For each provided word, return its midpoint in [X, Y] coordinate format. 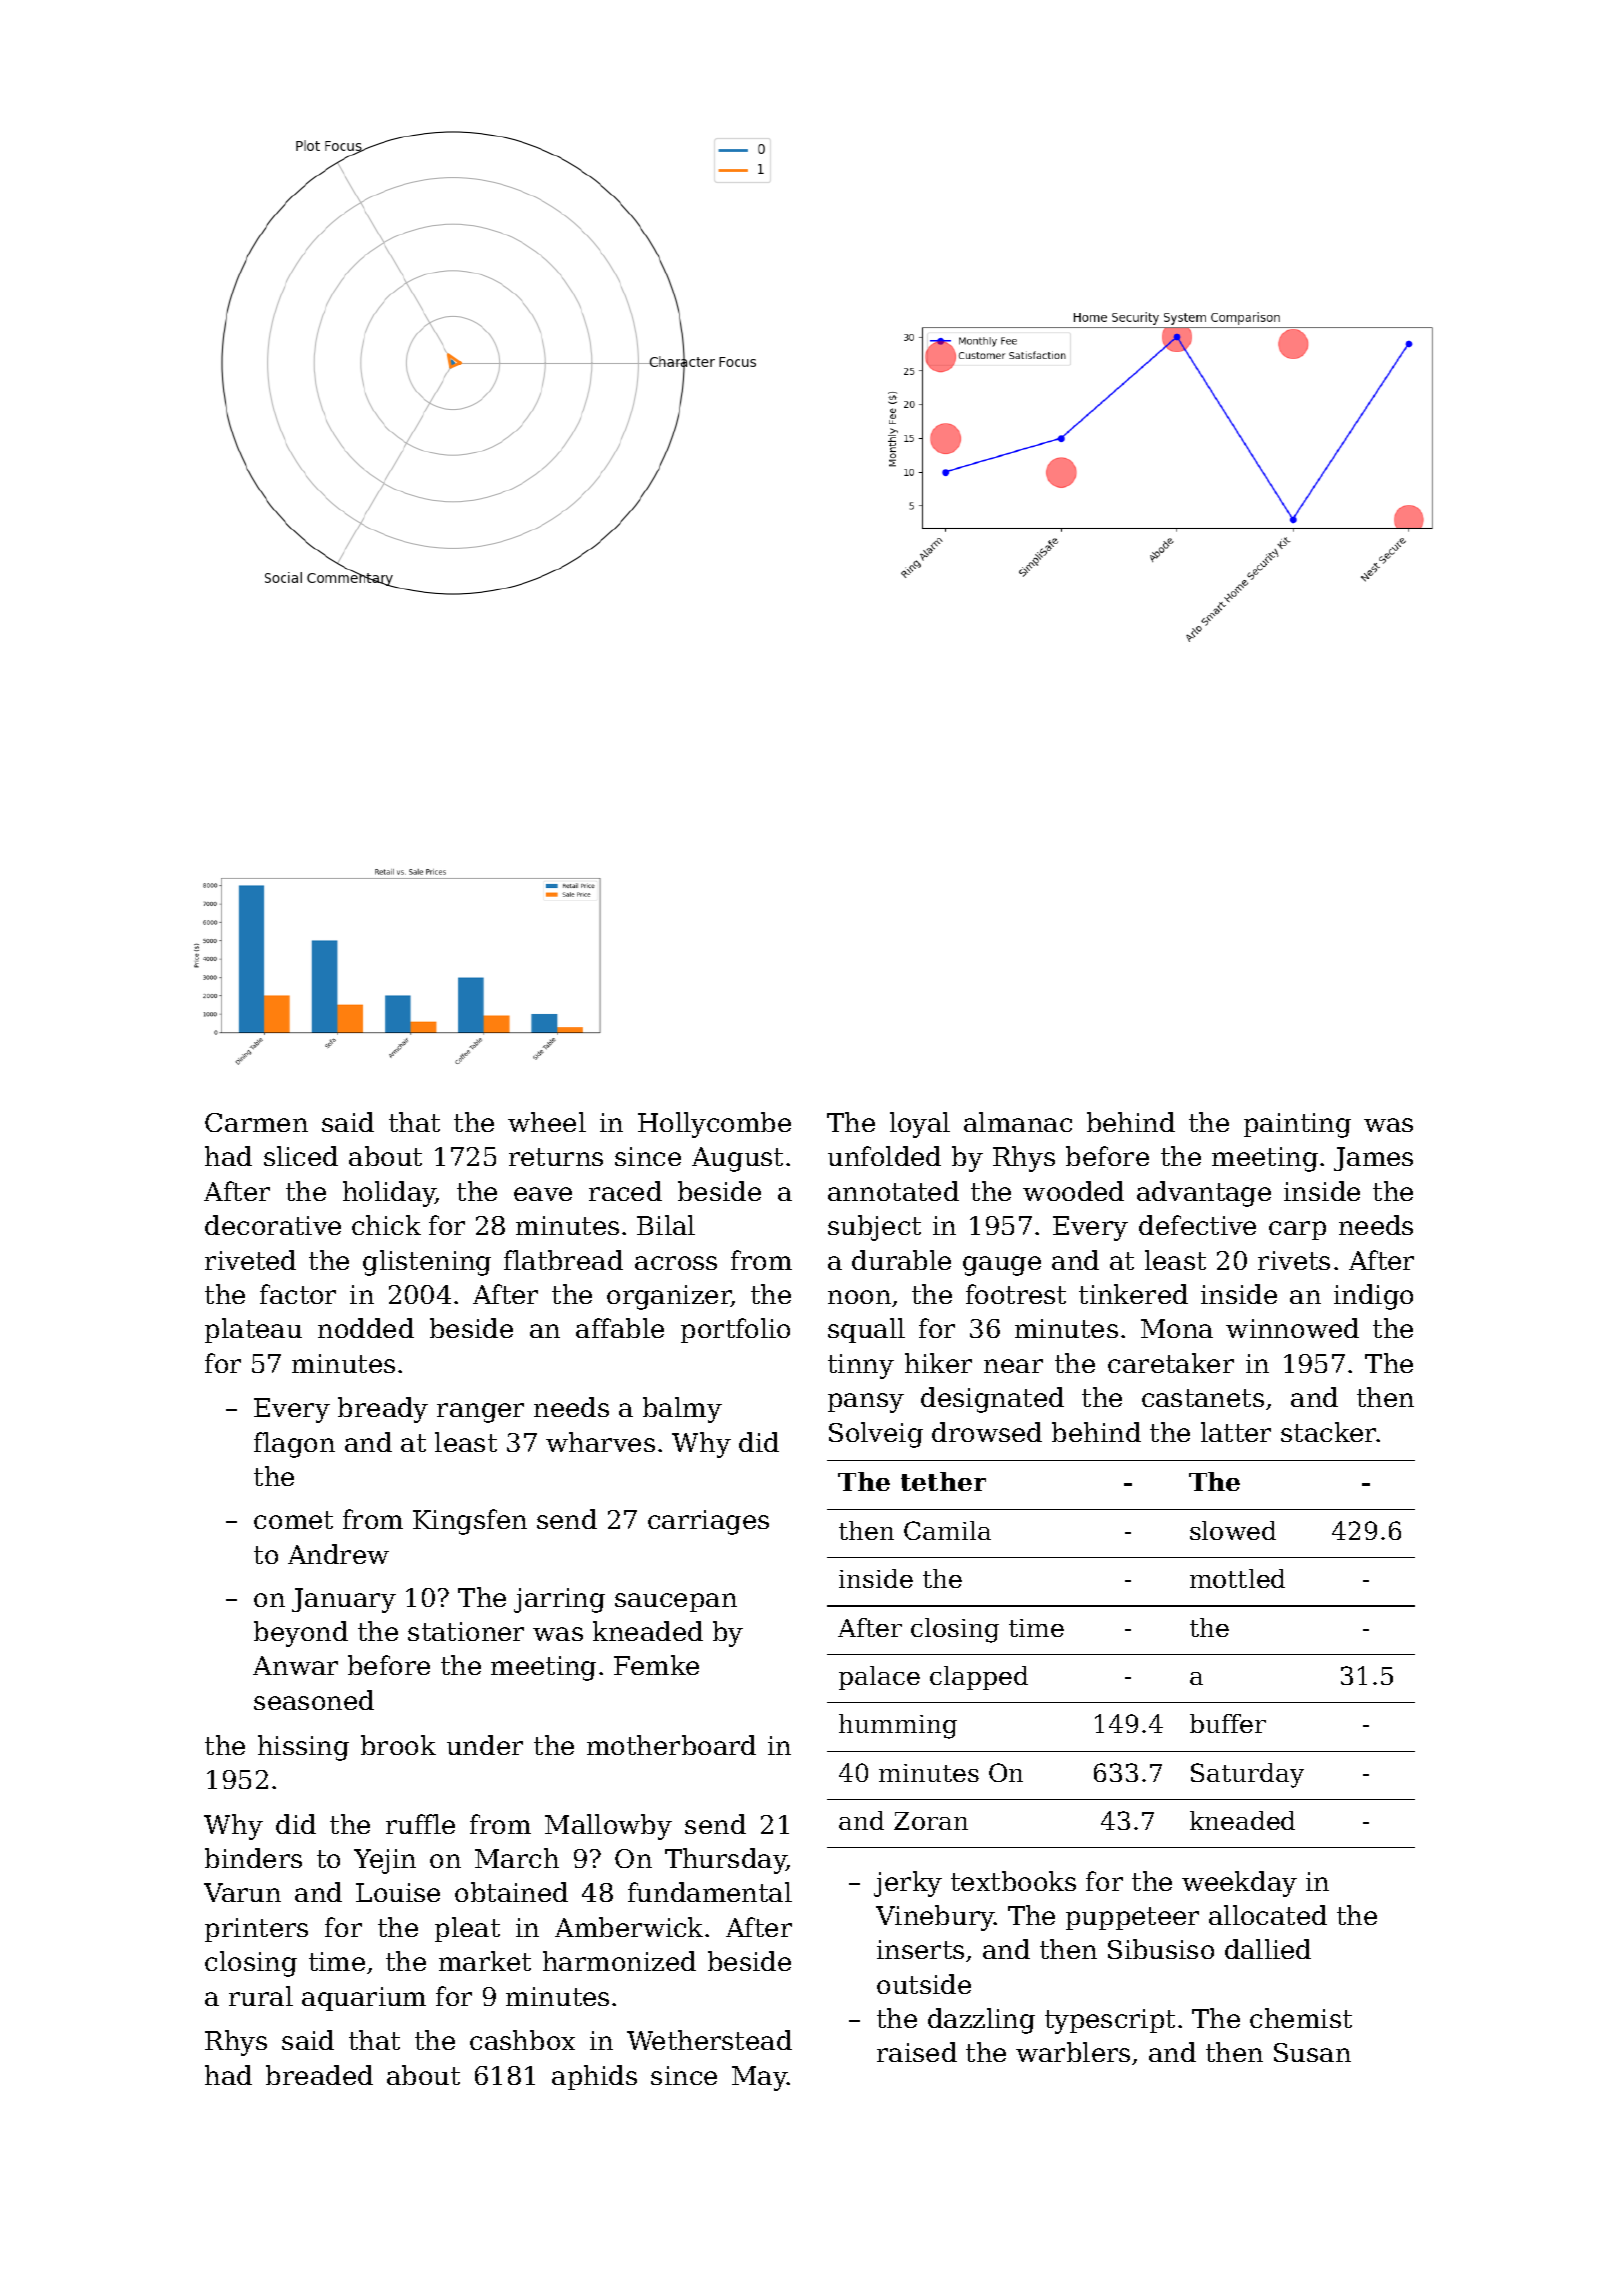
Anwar [295, 1665]
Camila [947, 1530]
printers [256, 1930]
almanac [1018, 1122]
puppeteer [1132, 1918]
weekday [1239, 1884]
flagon [294, 1445]
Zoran [931, 1821]
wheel [547, 1122]
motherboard [671, 1745]
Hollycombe [714, 1125]
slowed [1233, 1530]
